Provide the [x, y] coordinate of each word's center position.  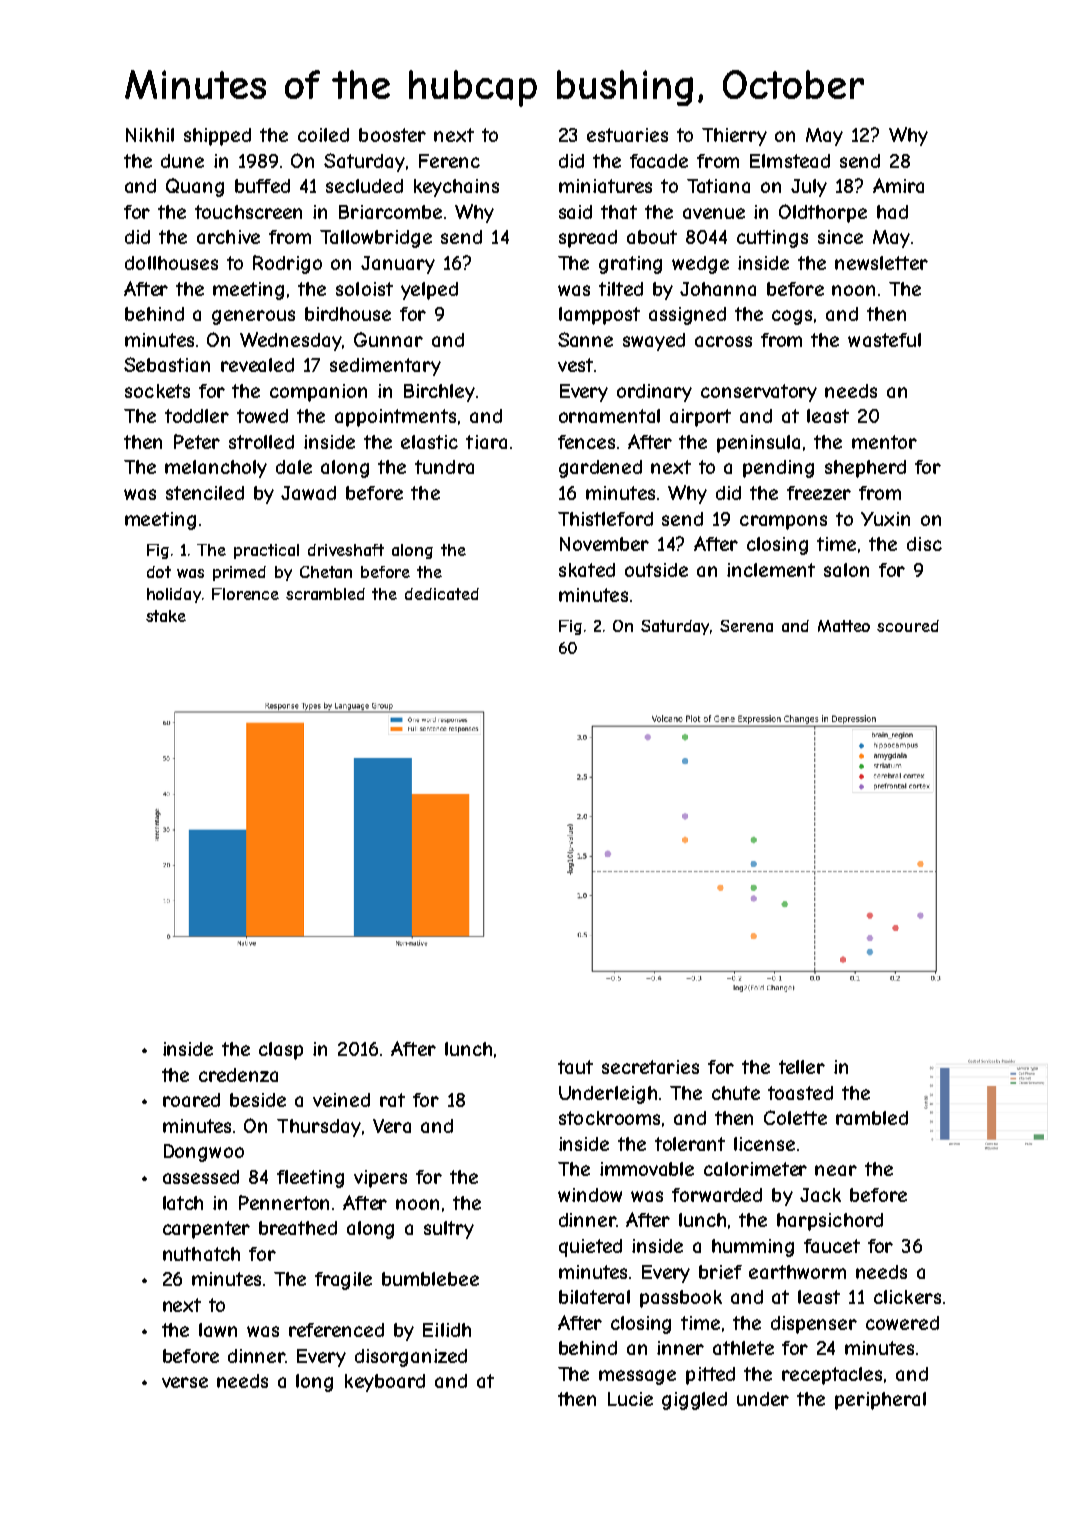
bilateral [594, 1297]
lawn [218, 1330]
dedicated [442, 594]
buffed [262, 186]
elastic [429, 442]
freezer [819, 493]
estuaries [627, 135]
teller [802, 1067]
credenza [238, 1075]
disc [924, 544]
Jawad [308, 493]
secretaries [650, 1067]
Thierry [734, 137]
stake [166, 616]
